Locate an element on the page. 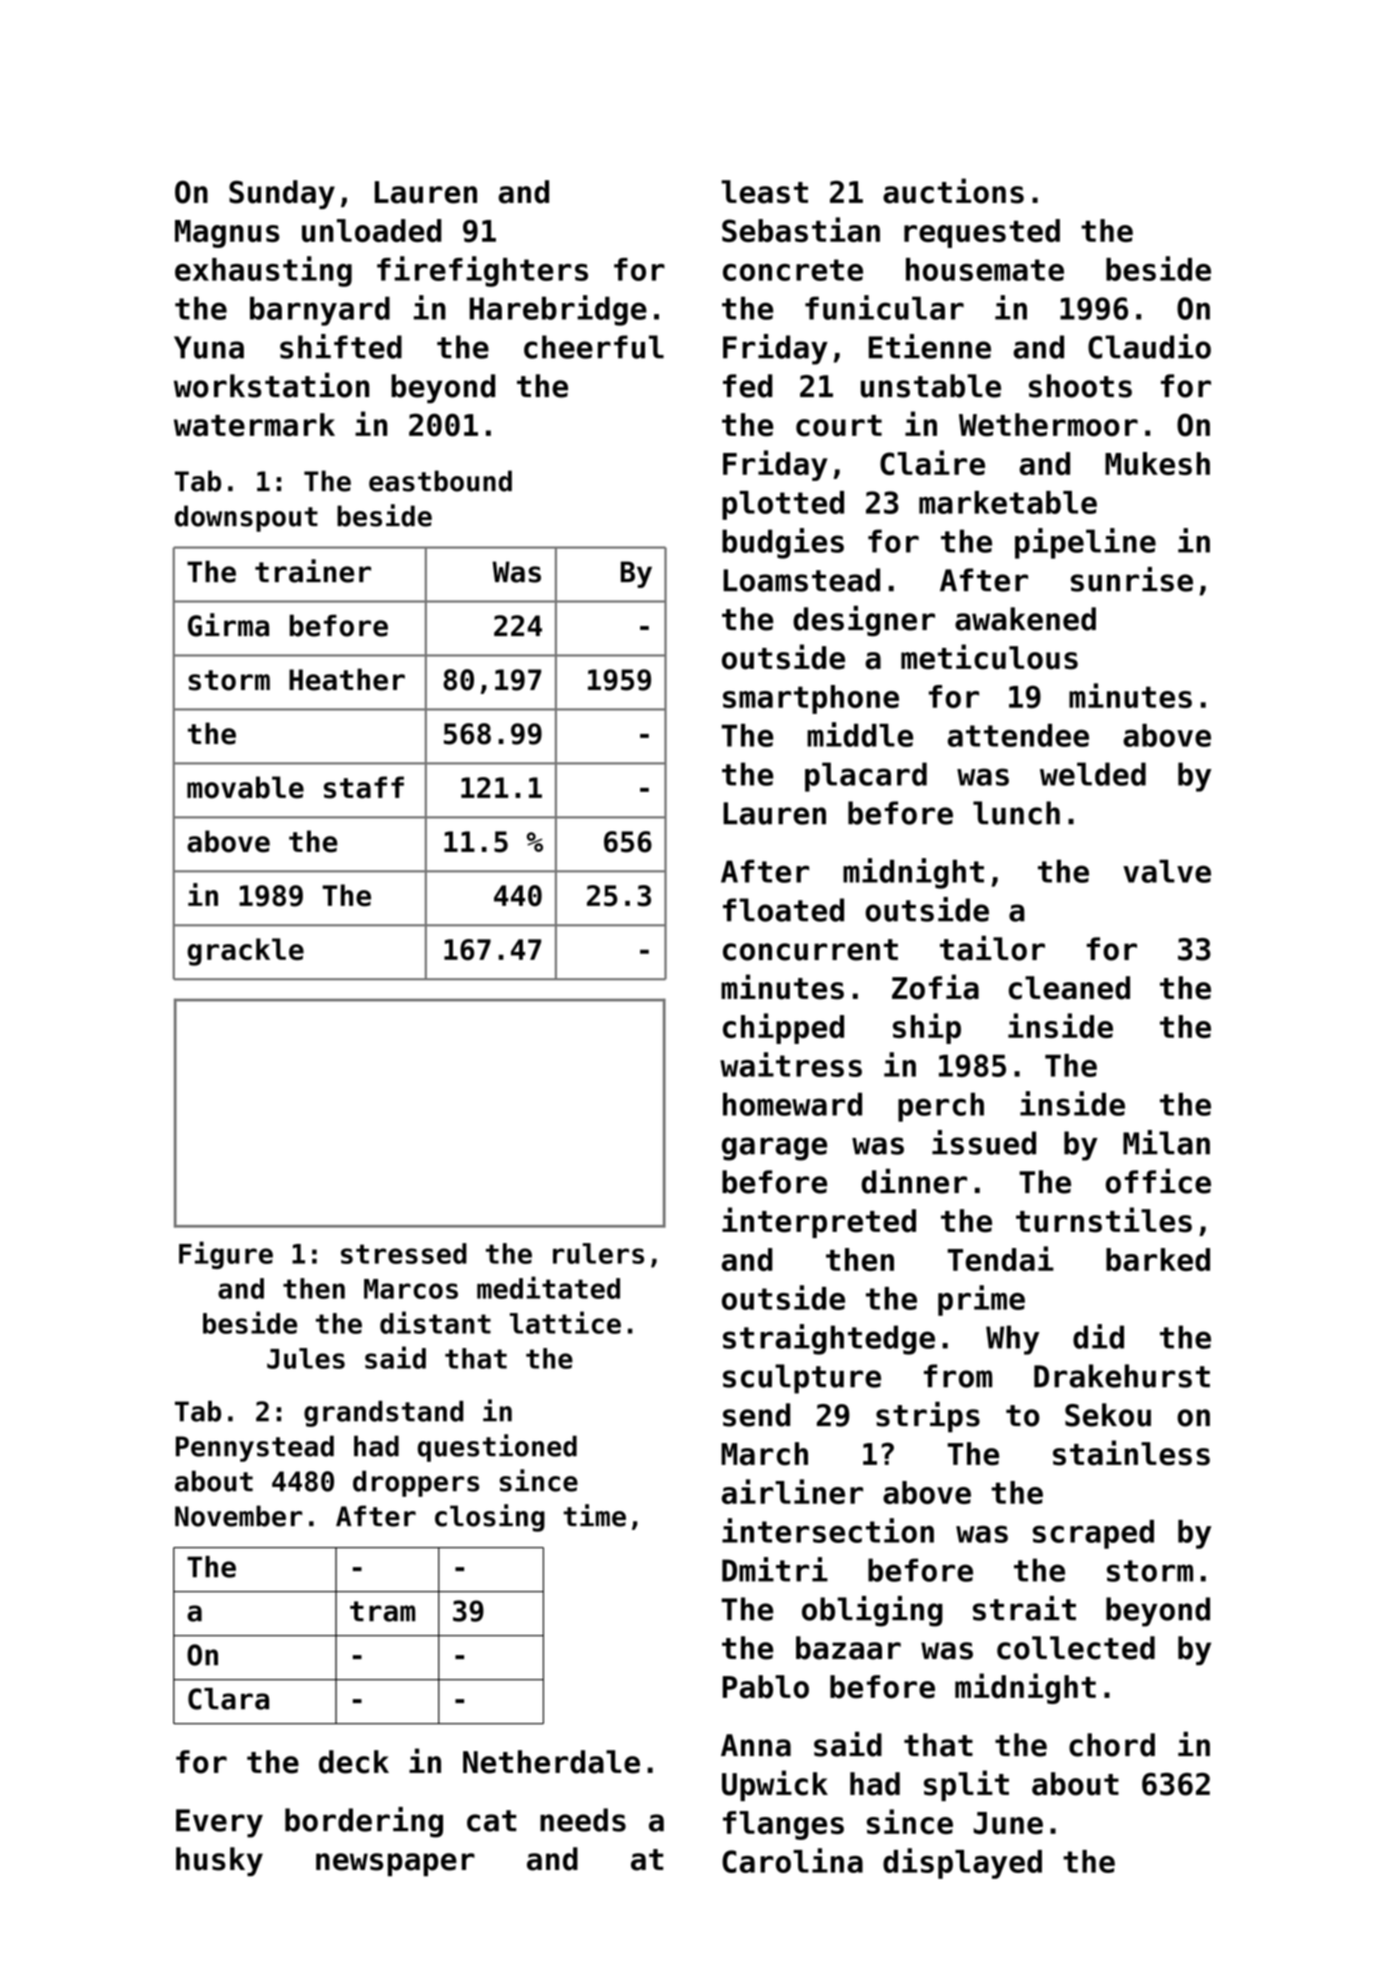 This document has width=1386, height=1969. tailor is located at coordinates (992, 948).
